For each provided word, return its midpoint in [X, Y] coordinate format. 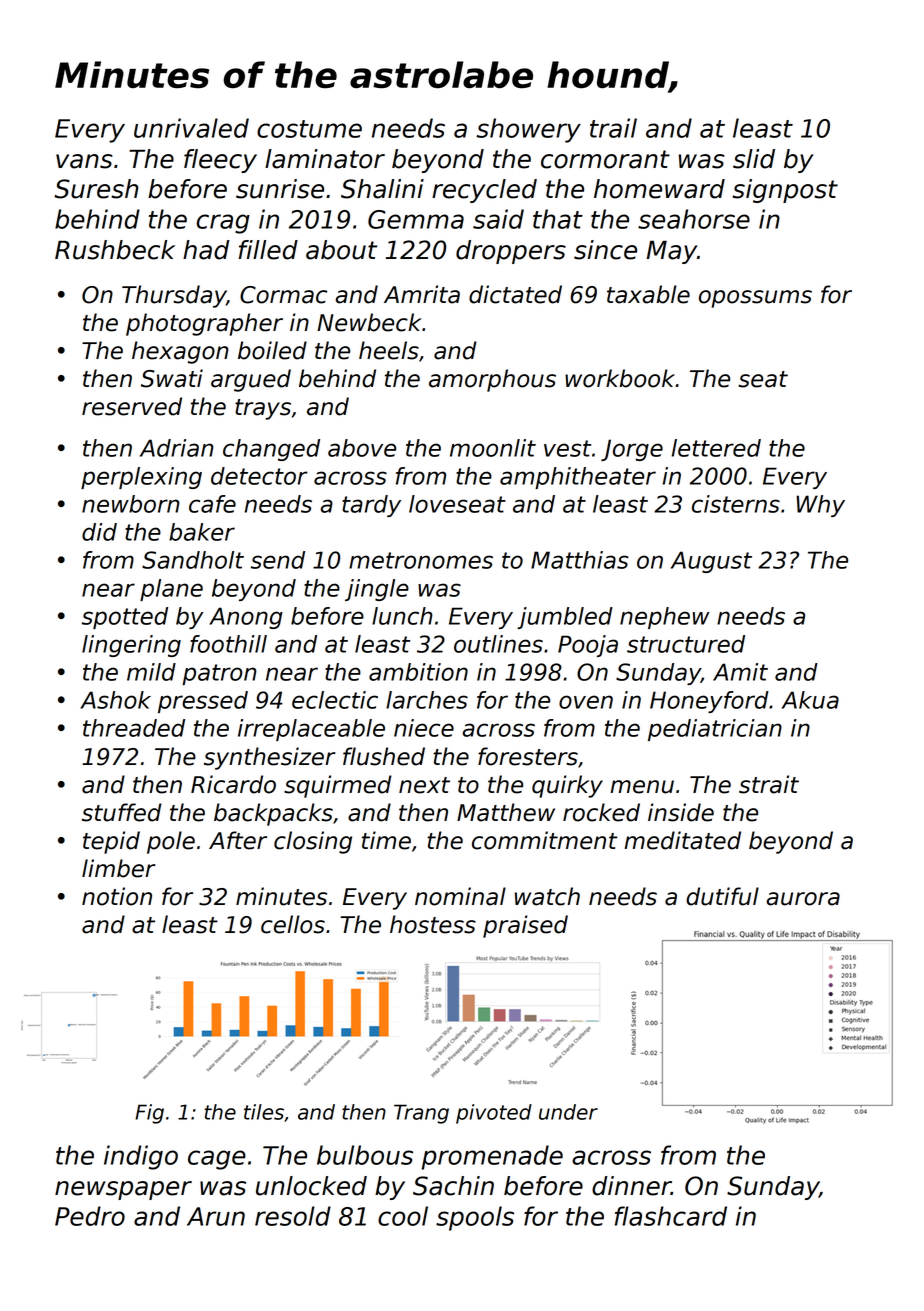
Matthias [580, 560]
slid [754, 159]
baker [202, 532]
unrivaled [191, 128]
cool [403, 1216]
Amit [740, 672]
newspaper [123, 1190]
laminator [325, 159]
